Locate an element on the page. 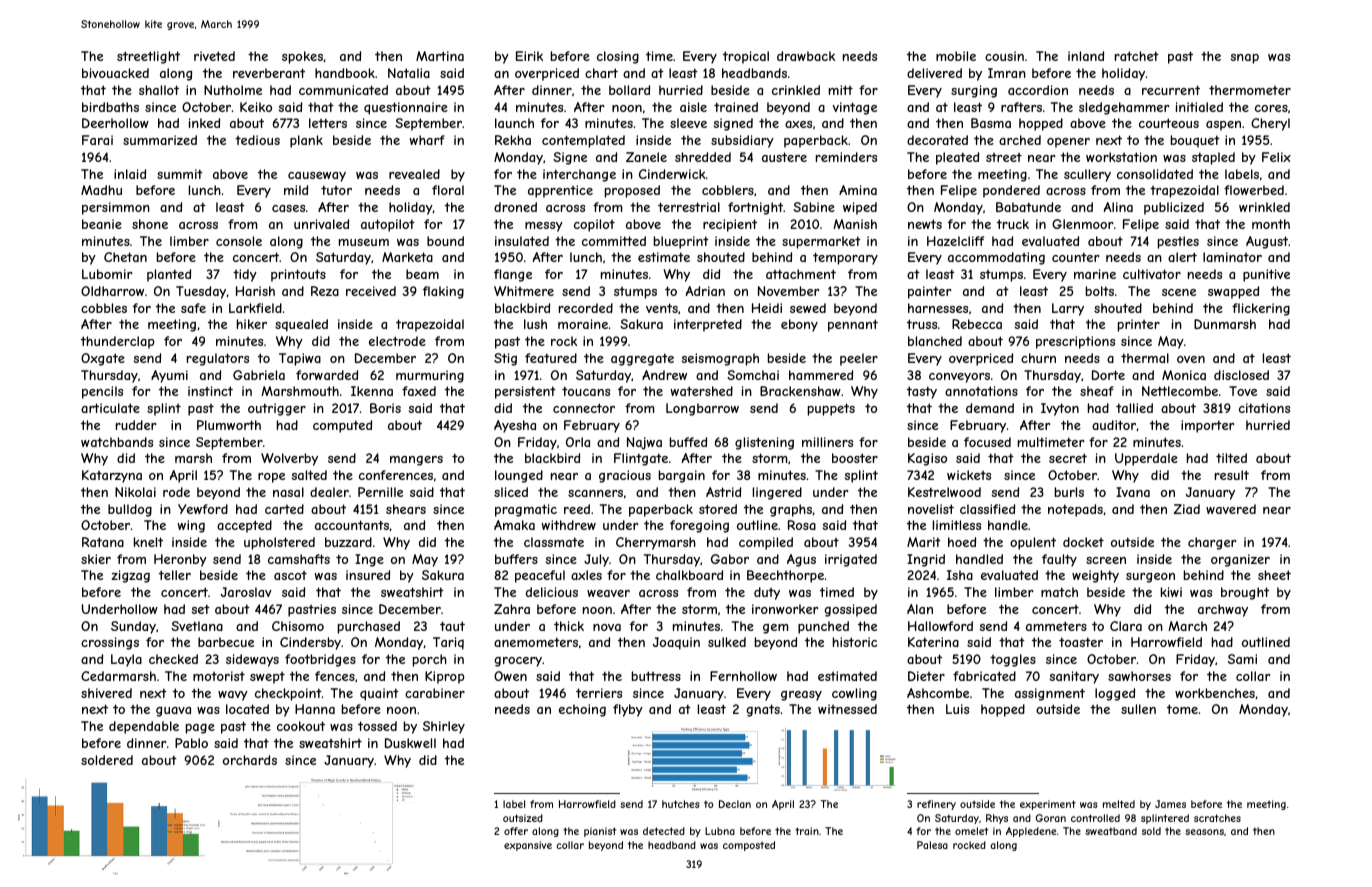 The height and width of the image is (887, 1372). tilted is located at coordinates (1231, 458).
